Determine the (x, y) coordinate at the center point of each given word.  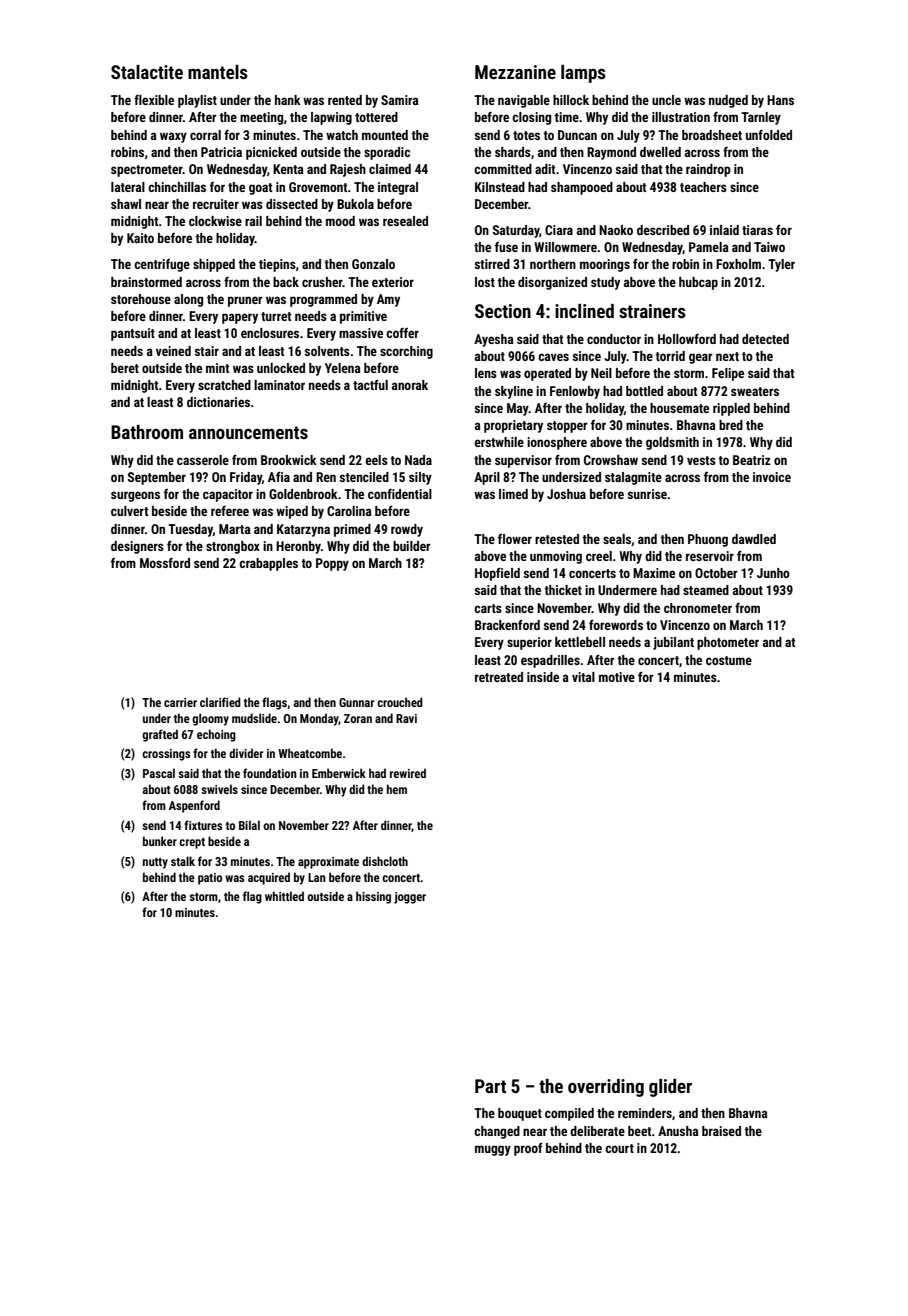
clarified (220, 702)
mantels (218, 72)
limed (513, 494)
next (727, 356)
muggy (493, 1150)
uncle (666, 100)
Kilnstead (500, 187)
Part (490, 1086)
